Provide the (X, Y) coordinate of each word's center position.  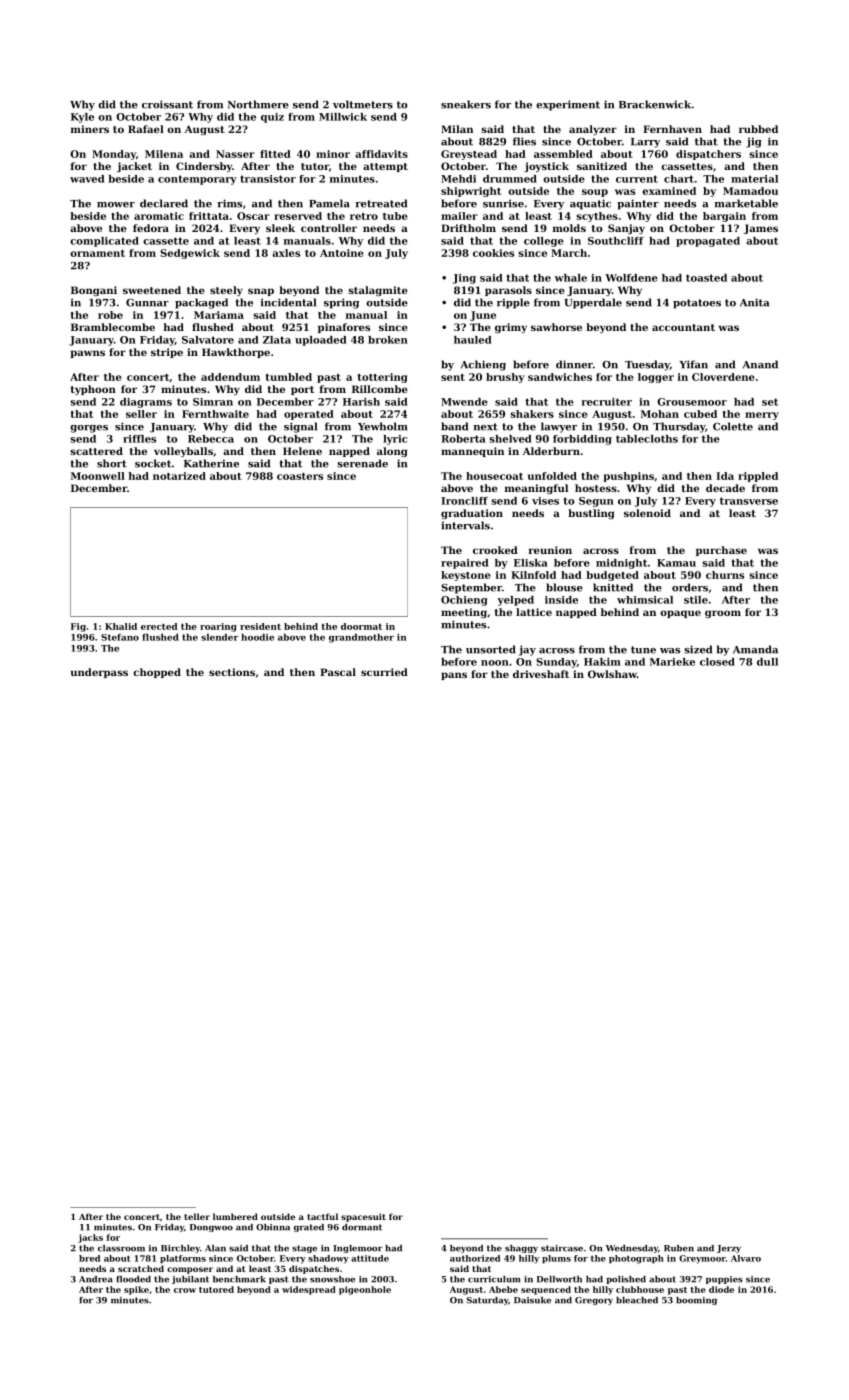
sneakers (466, 104)
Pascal (338, 672)
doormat (361, 626)
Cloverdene (723, 377)
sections (232, 672)
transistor (268, 179)
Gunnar (147, 303)
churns (725, 575)
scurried (384, 672)
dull (767, 662)
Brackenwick (655, 104)
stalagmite (378, 291)
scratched (141, 1268)
